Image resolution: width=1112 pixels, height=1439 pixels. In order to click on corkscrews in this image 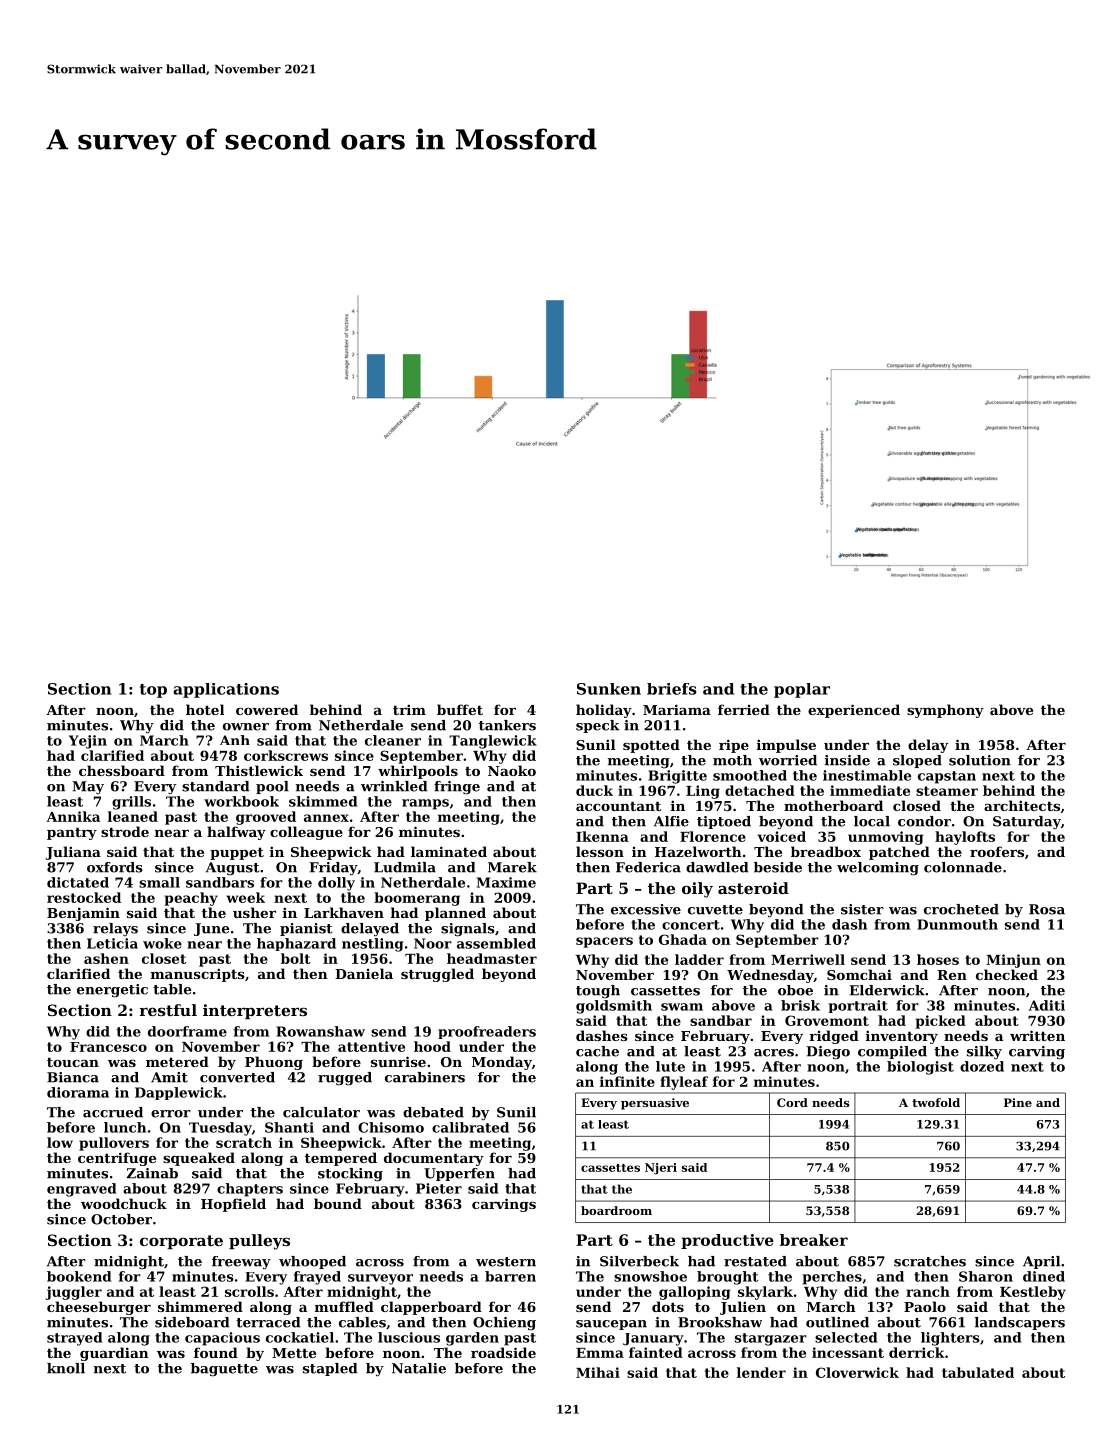, I will do `click(286, 755)`.
